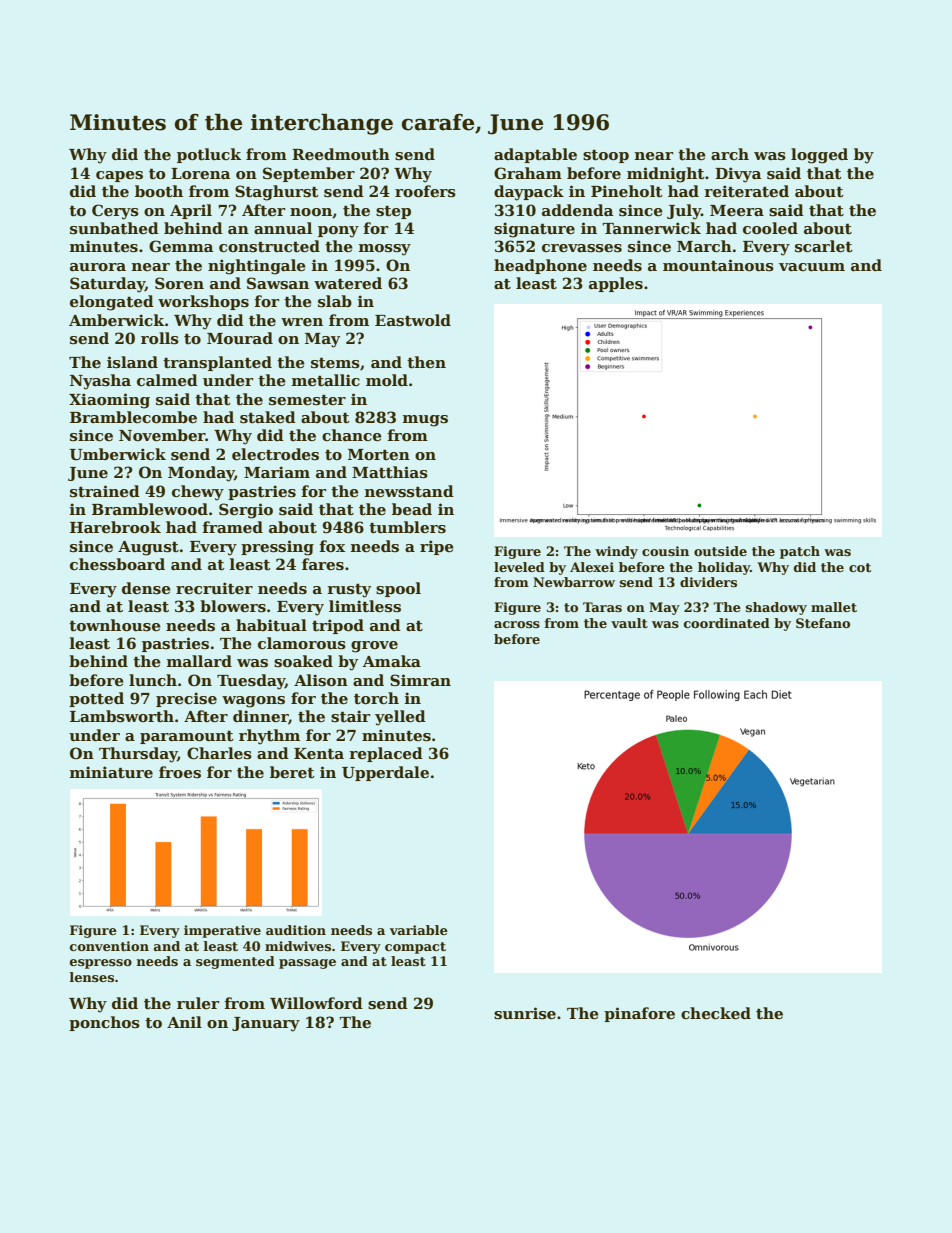 This image has height=1233, width=952. What do you see at coordinates (812, 267) in the image?
I see `vacuum` at bounding box center [812, 267].
